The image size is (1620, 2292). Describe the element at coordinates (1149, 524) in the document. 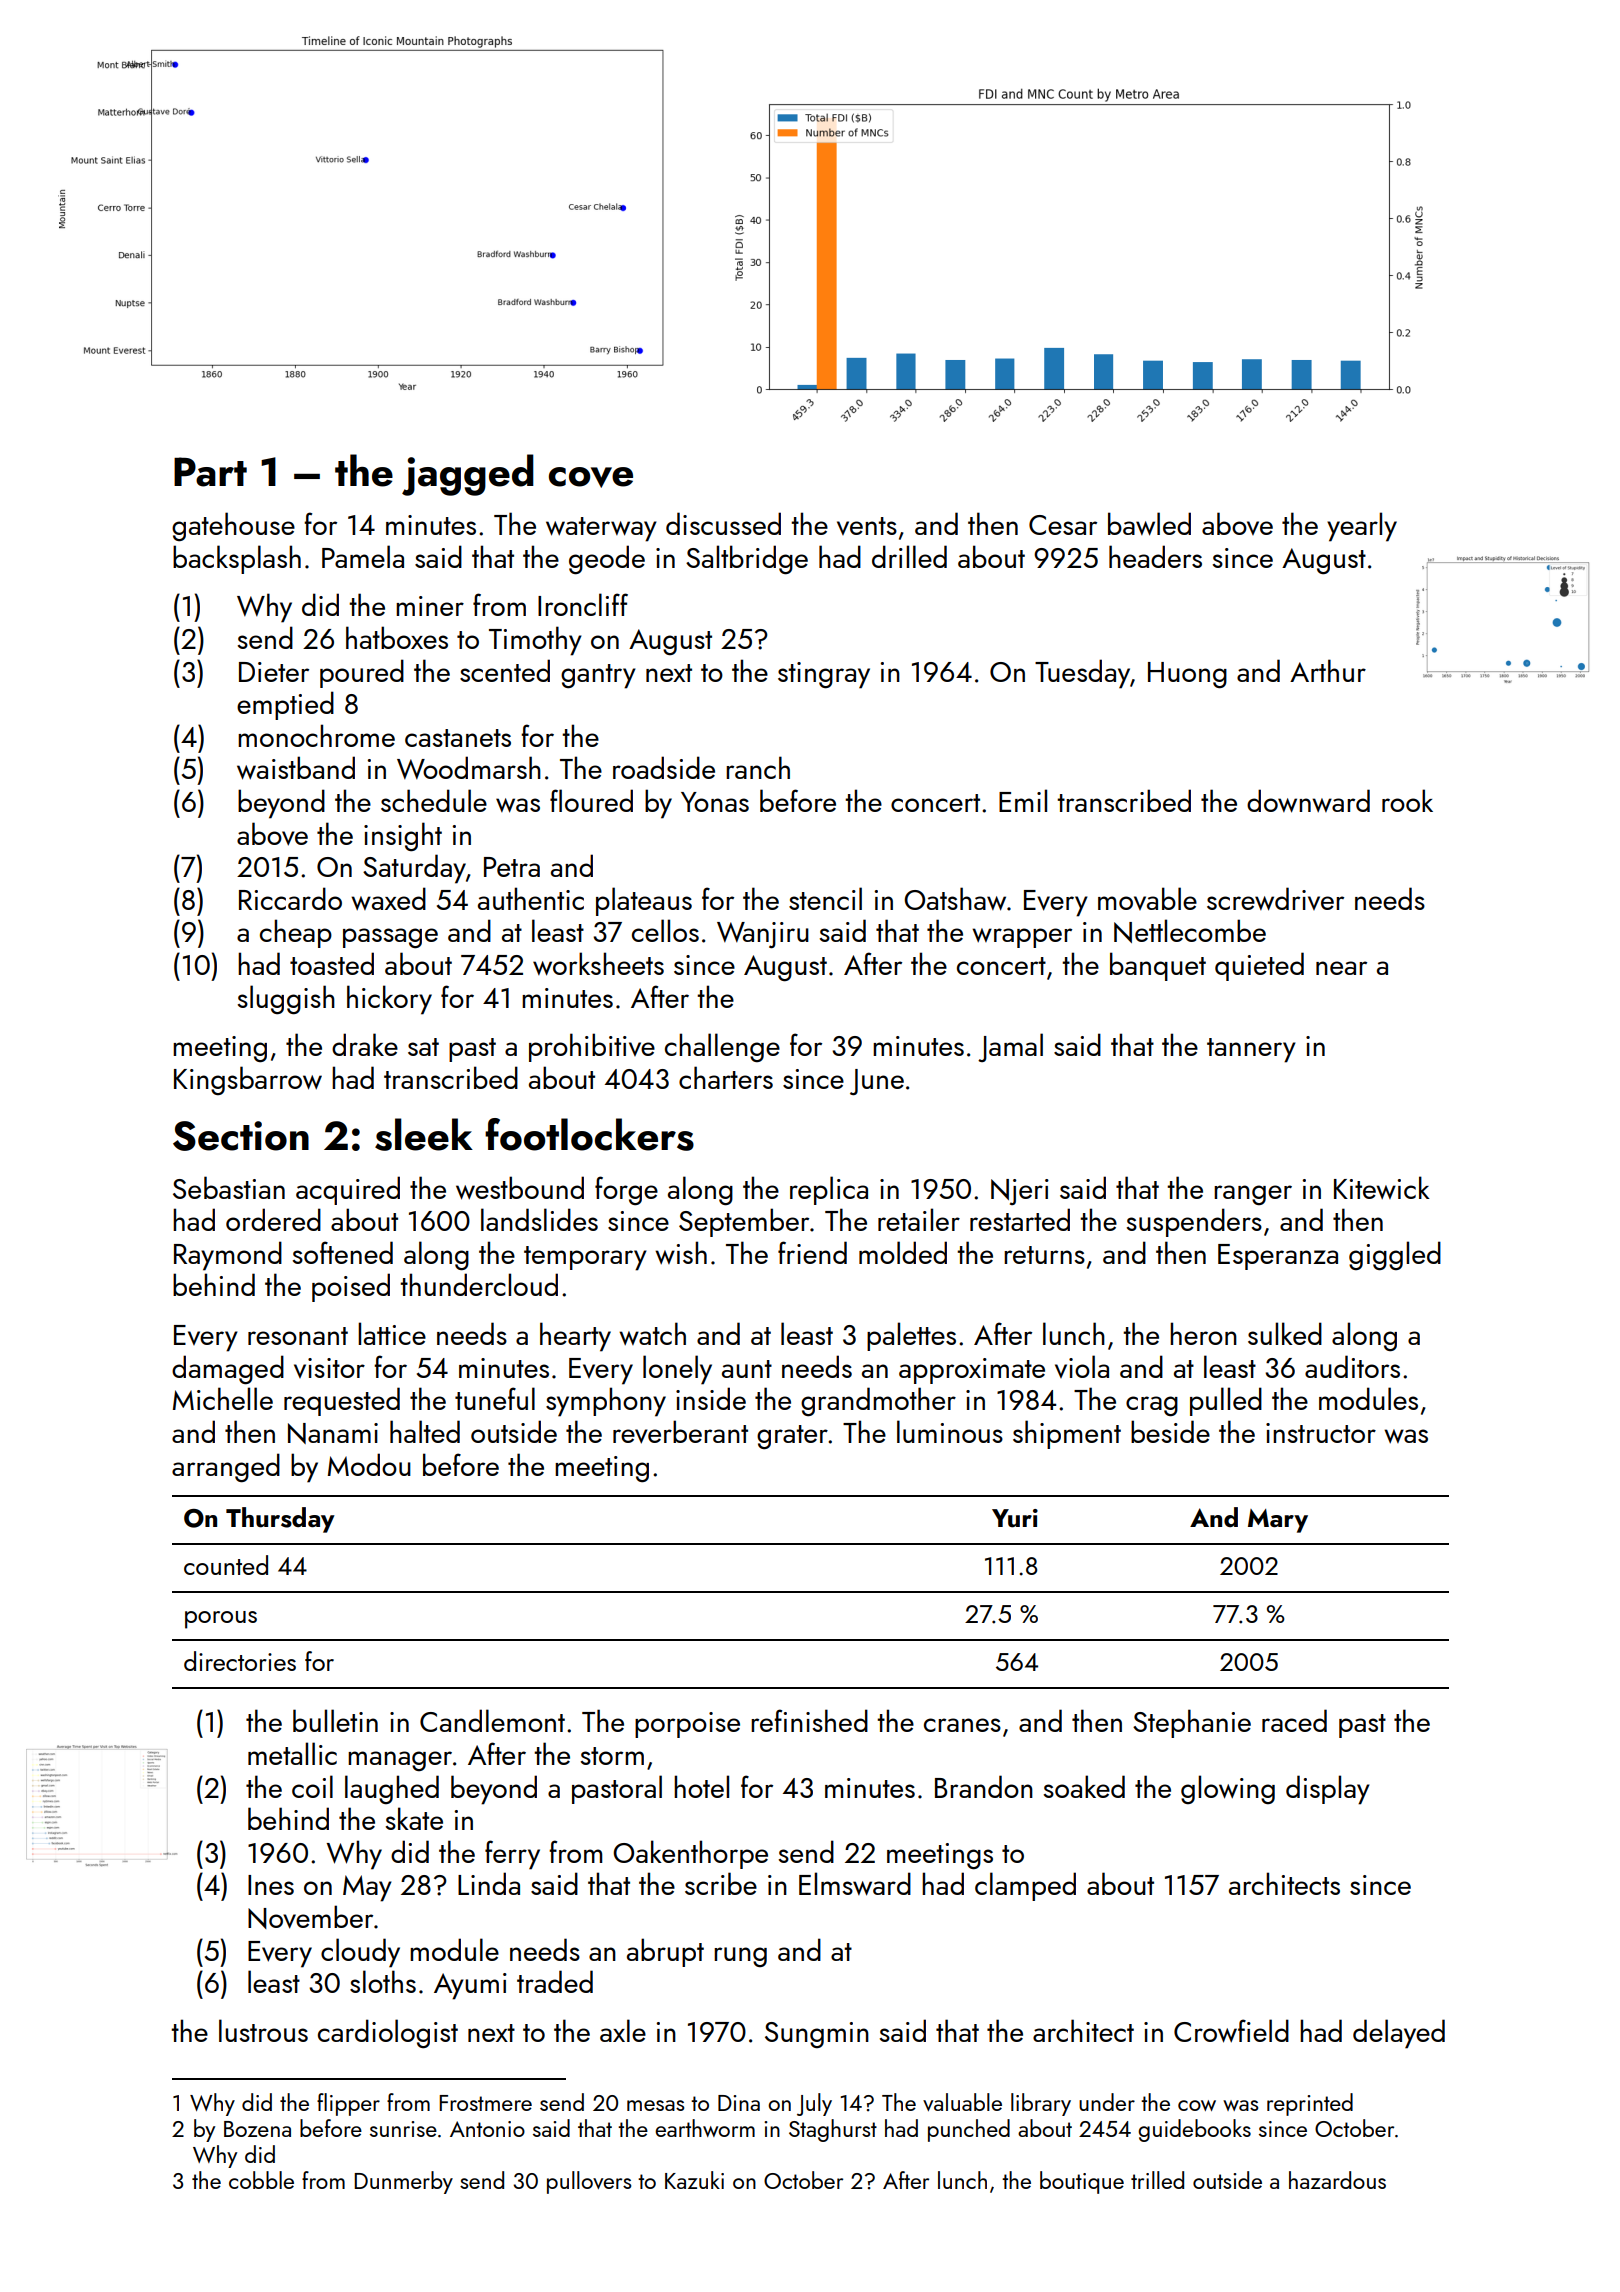

I see `bawled` at that location.
